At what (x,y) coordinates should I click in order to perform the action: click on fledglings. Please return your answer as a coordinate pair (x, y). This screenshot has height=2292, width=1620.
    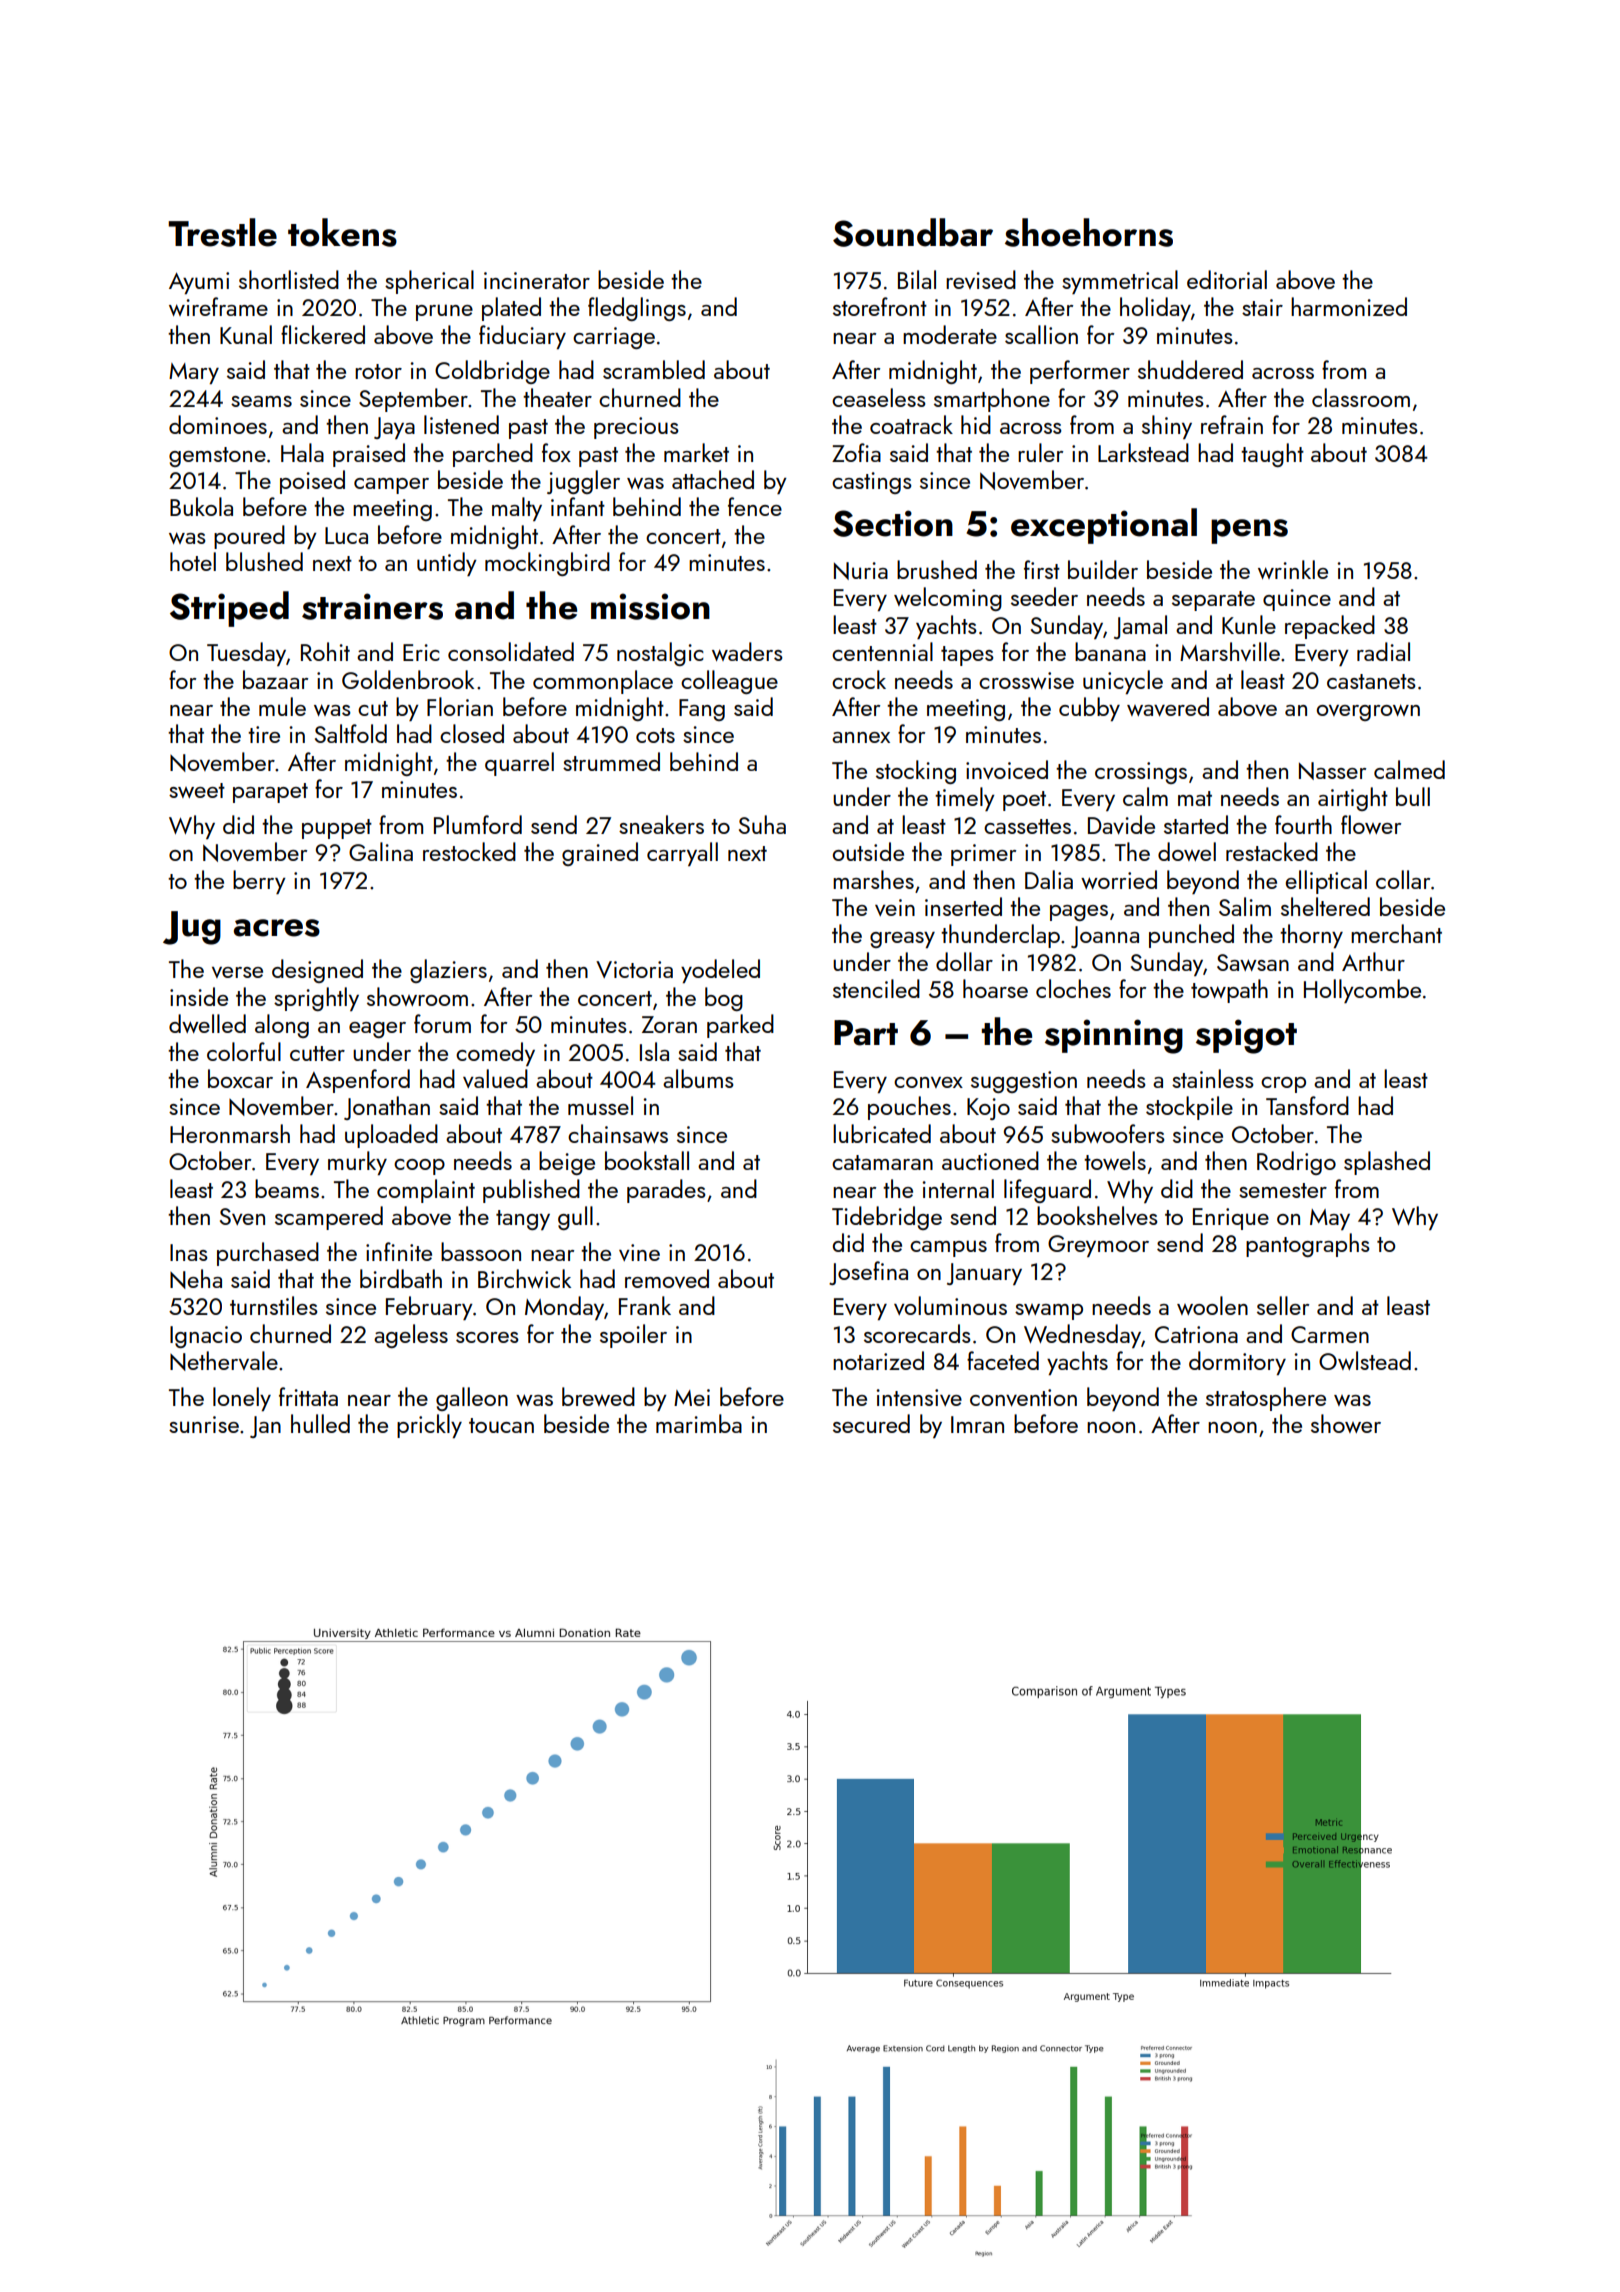
    Looking at the image, I should click on (637, 309).
